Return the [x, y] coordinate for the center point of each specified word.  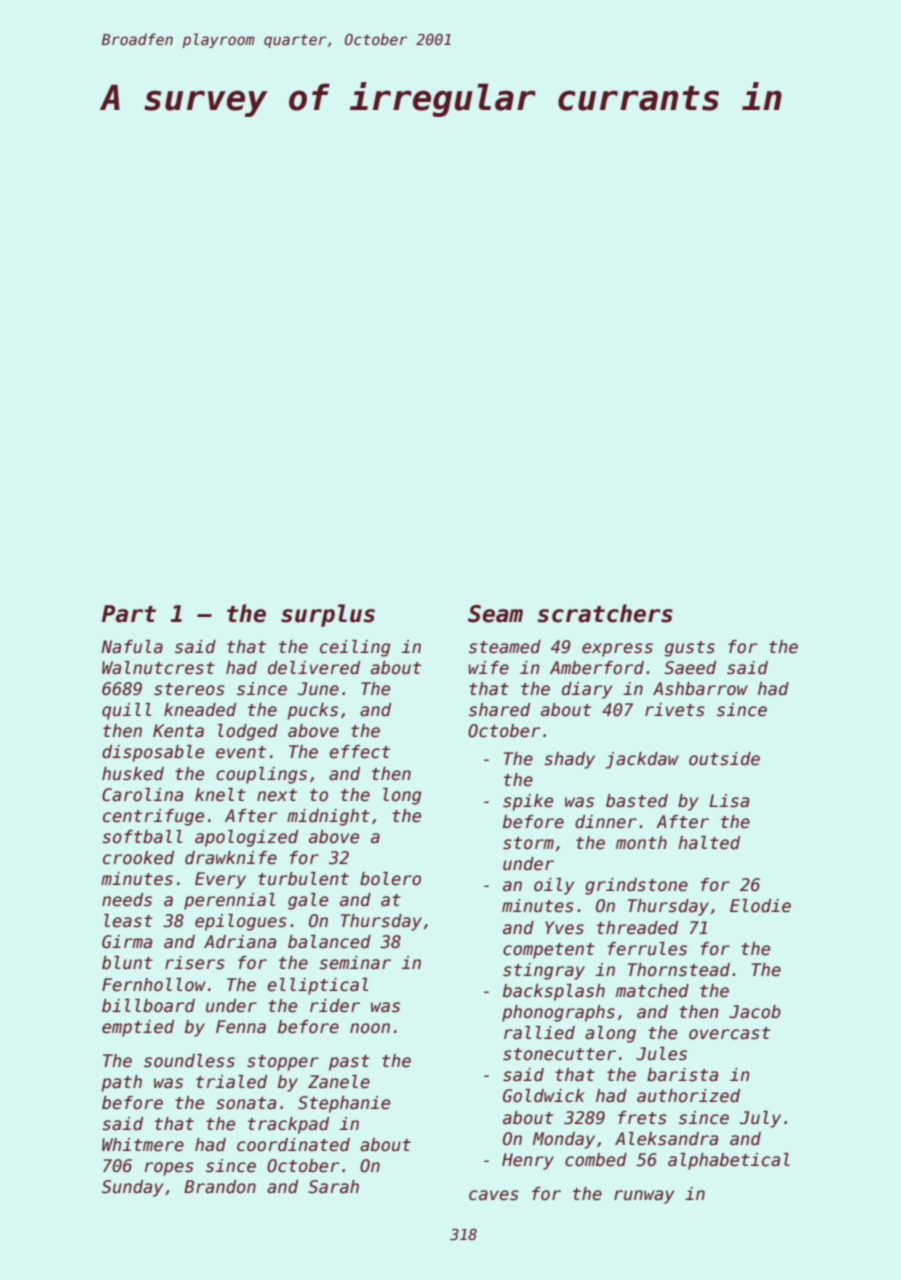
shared [499, 710]
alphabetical [729, 1161]
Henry [528, 1161]
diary [587, 690]
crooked [138, 858]
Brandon [220, 1187]
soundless [189, 1061]
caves [494, 1195]
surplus [328, 615]
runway [644, 1197]
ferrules [647, 949]
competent [549, 951]
